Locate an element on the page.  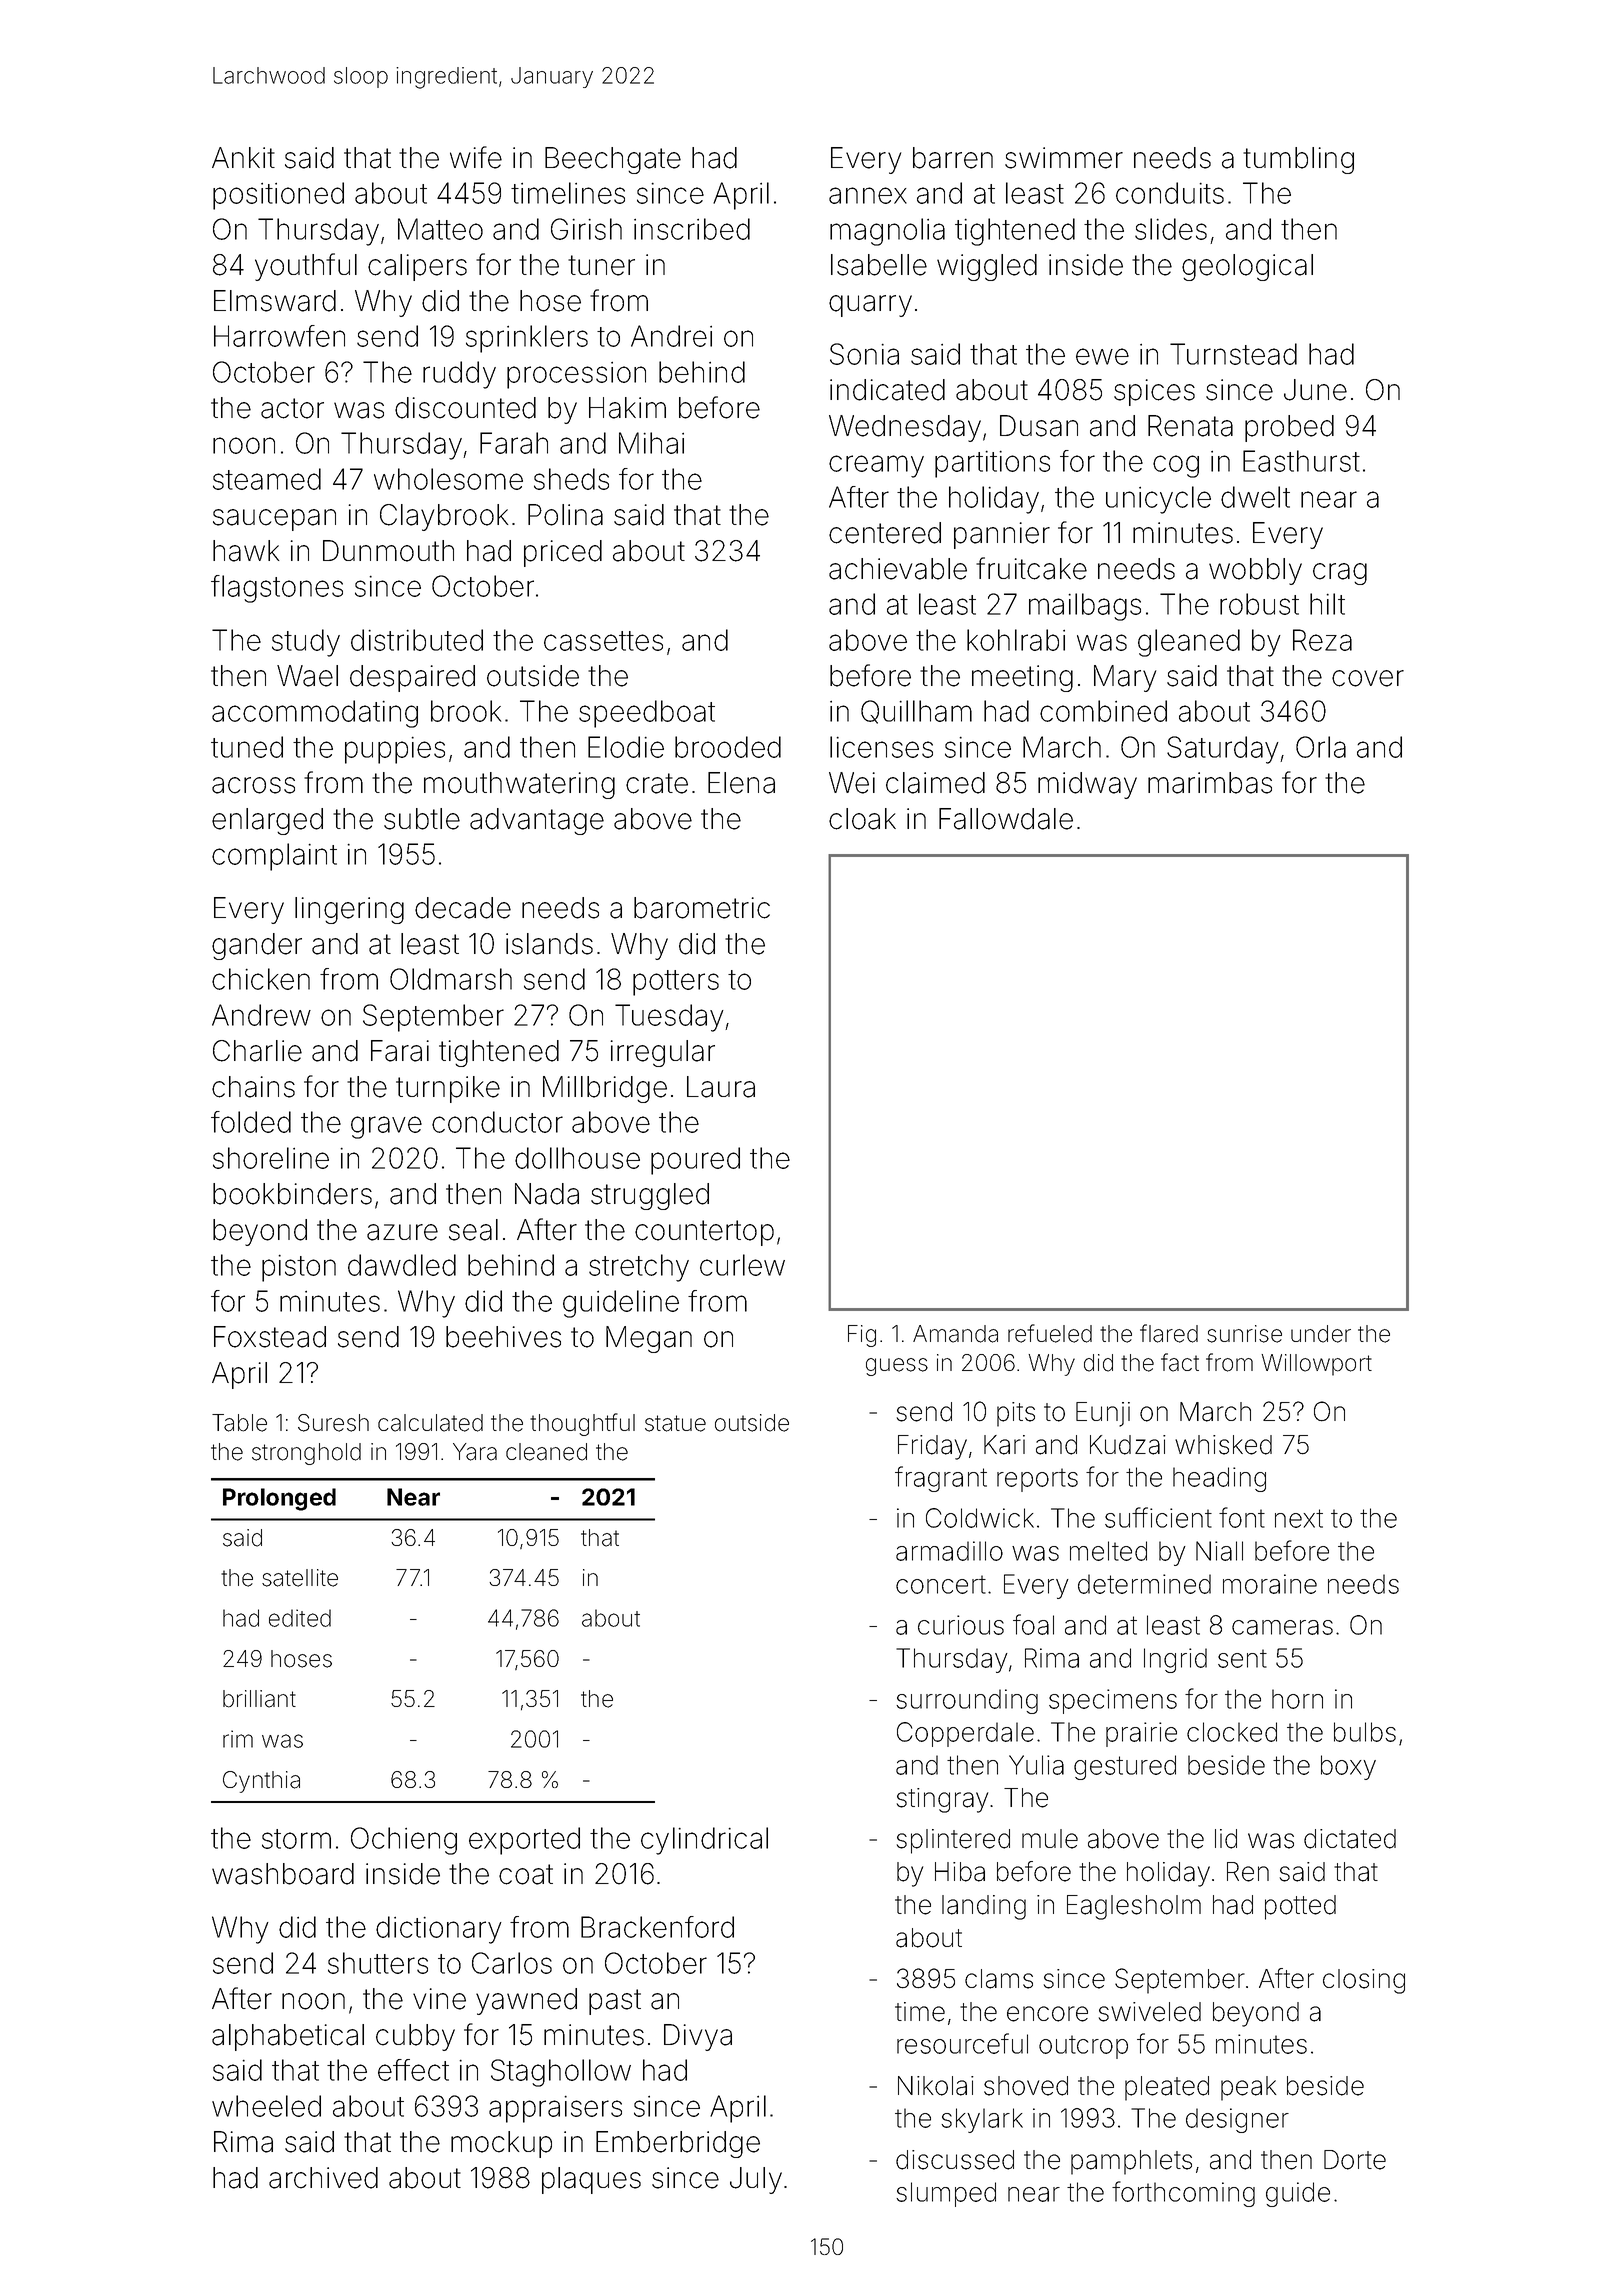
Coldwick is located at coordinates (980, 1518).
